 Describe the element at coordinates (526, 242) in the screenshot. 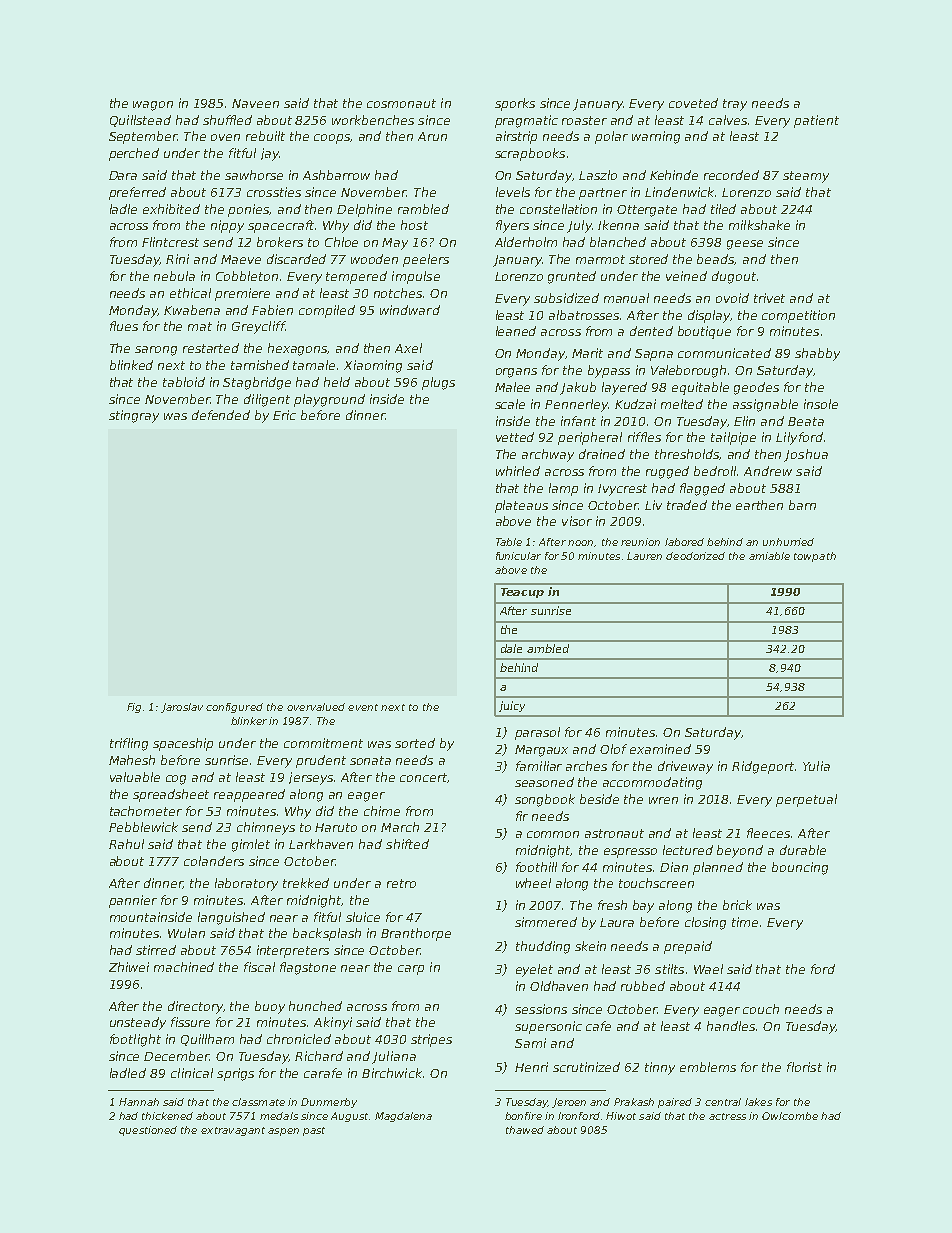

I see `Alderholm` at that location.
